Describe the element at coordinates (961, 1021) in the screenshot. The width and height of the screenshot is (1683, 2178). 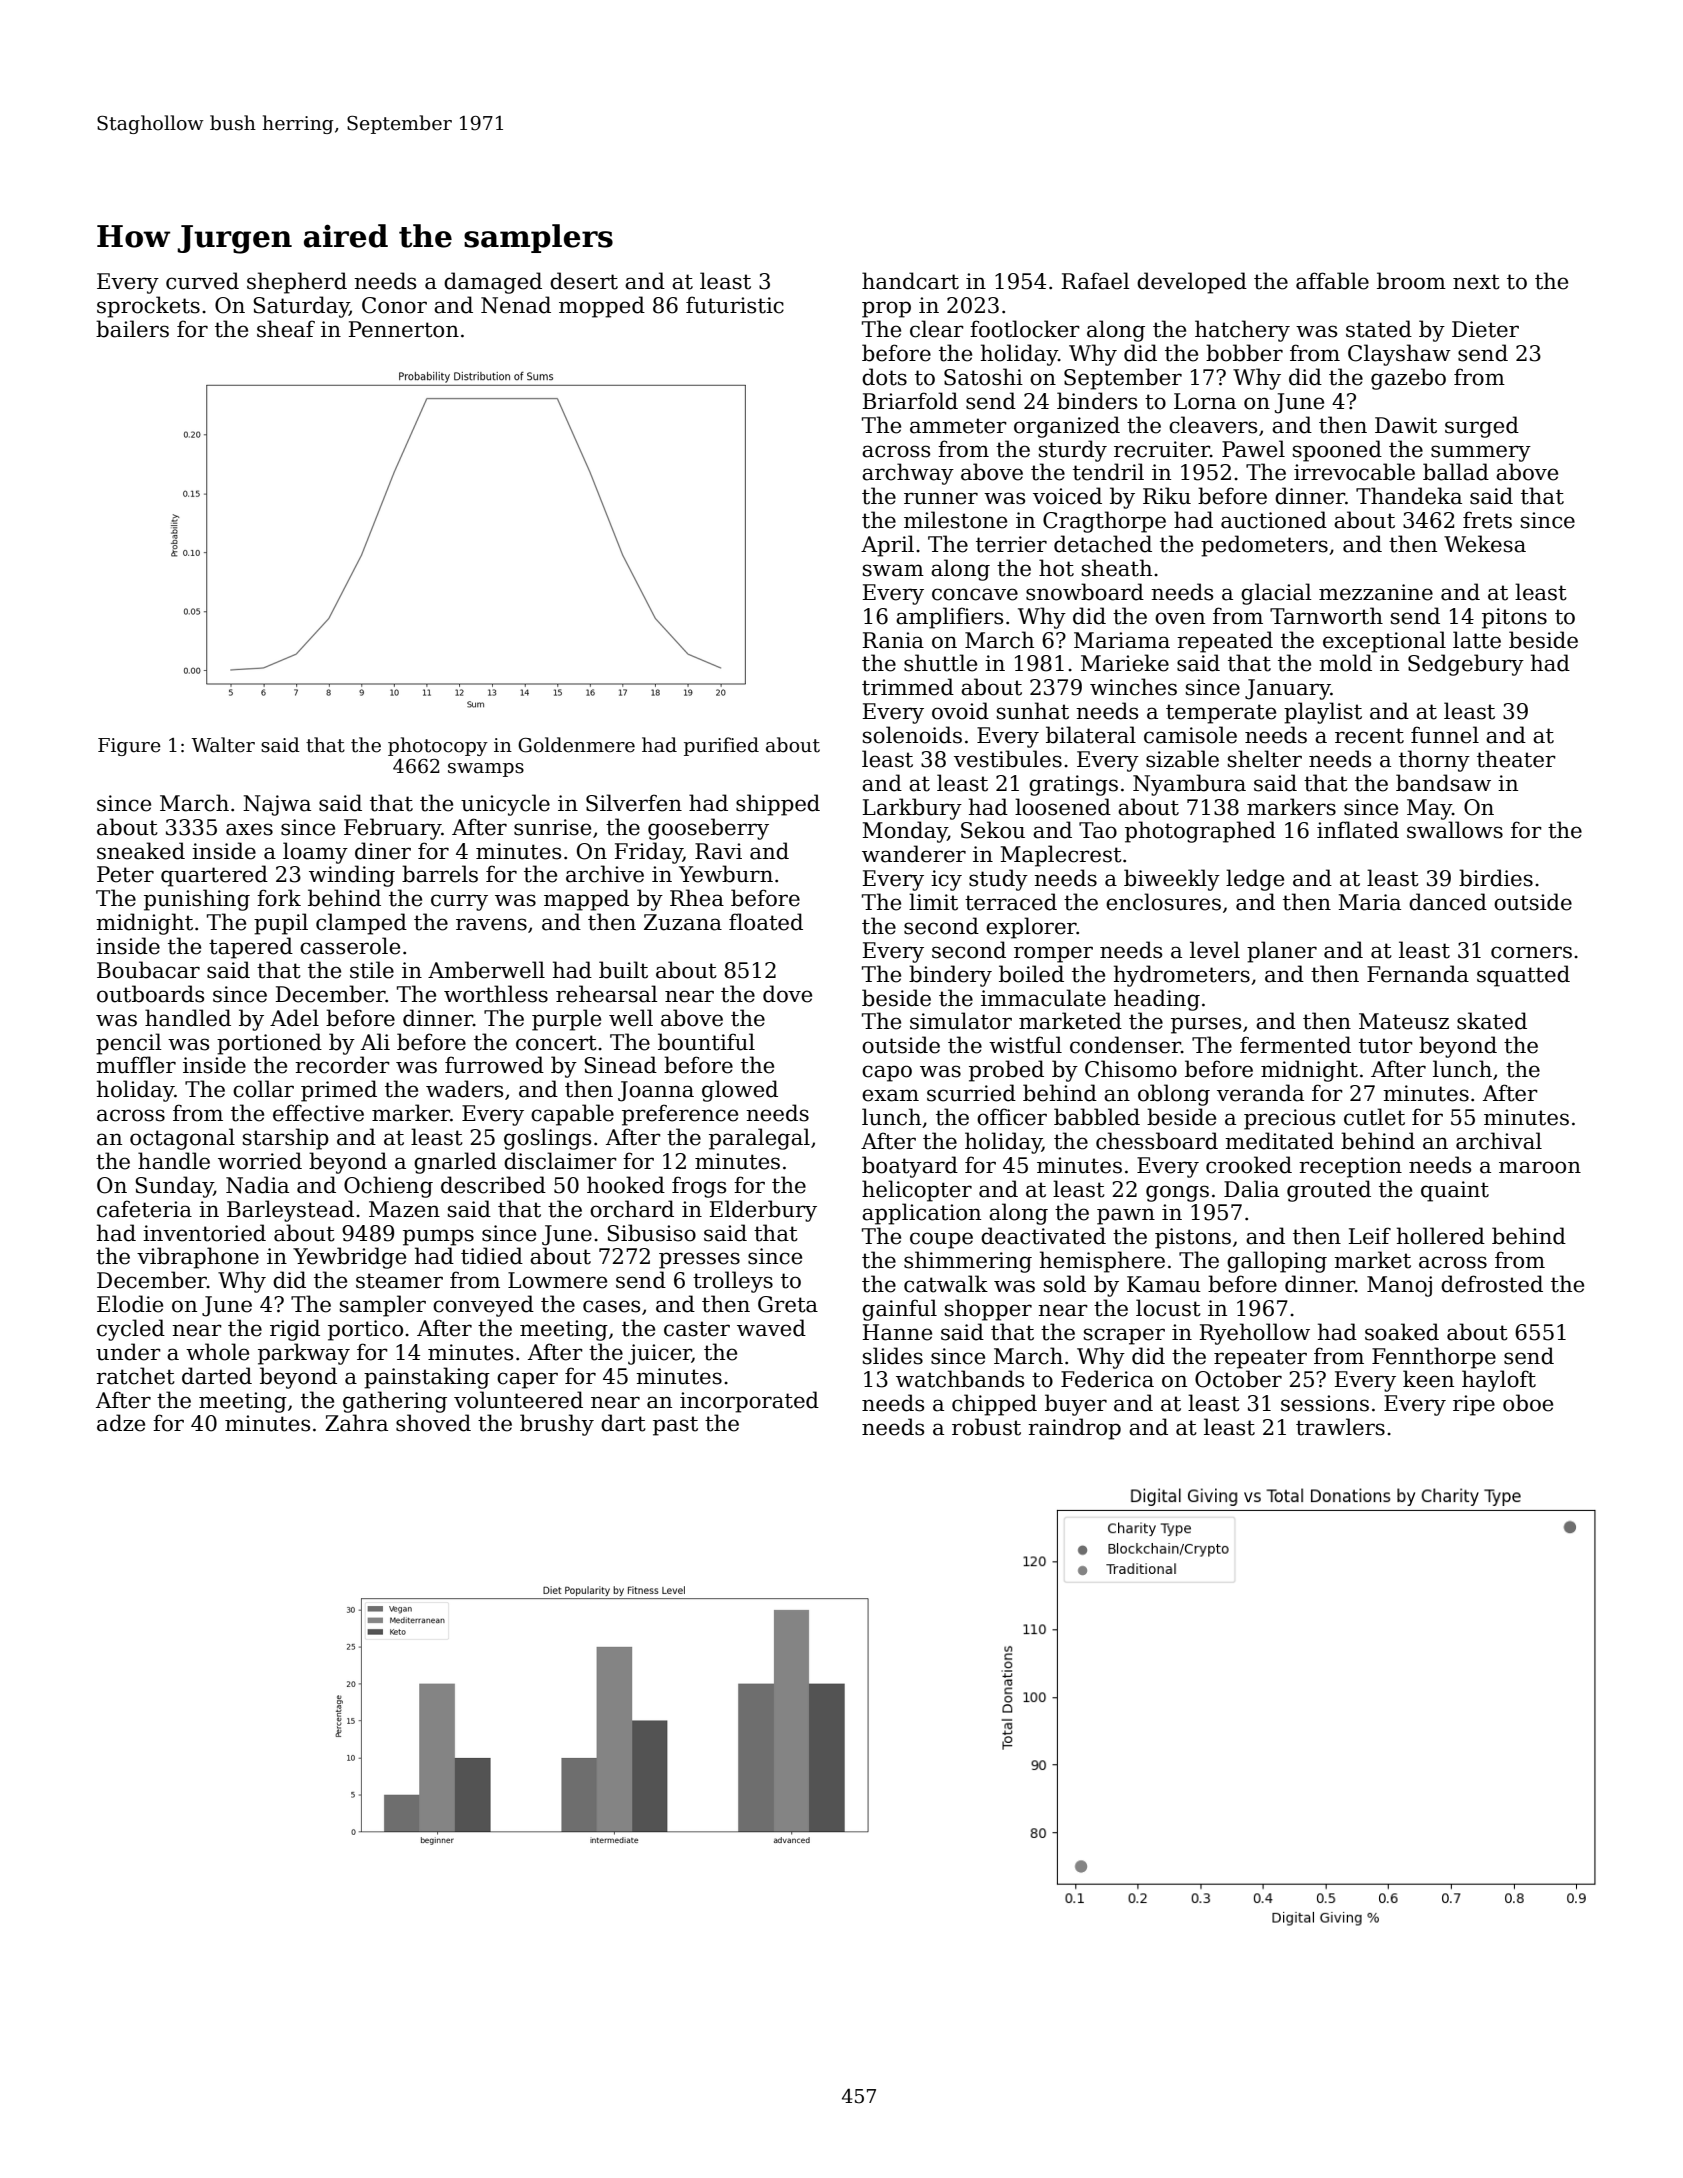
I see `simulator` at that location.
